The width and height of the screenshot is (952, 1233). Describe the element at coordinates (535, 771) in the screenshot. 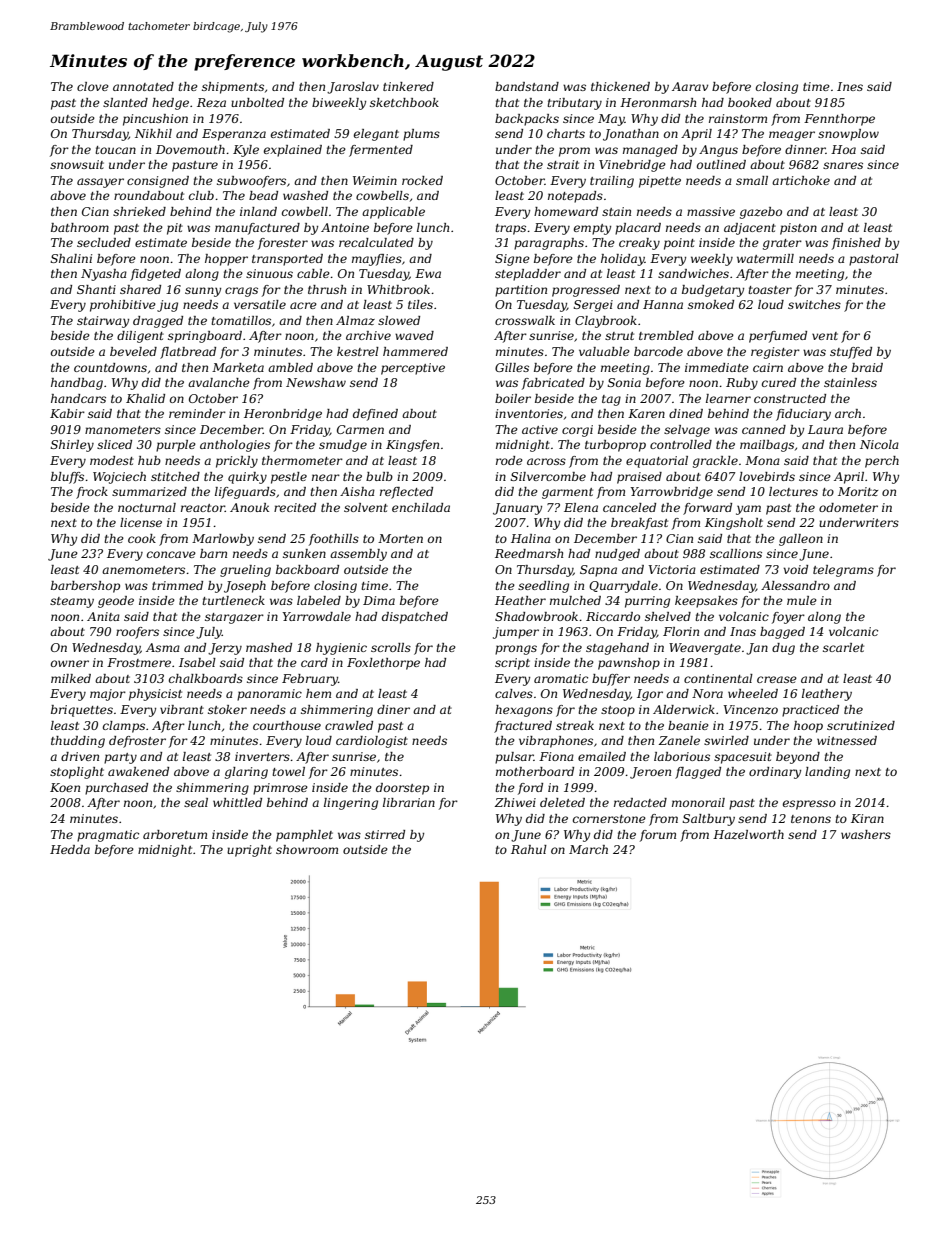

I see `motherboard` at that location.
